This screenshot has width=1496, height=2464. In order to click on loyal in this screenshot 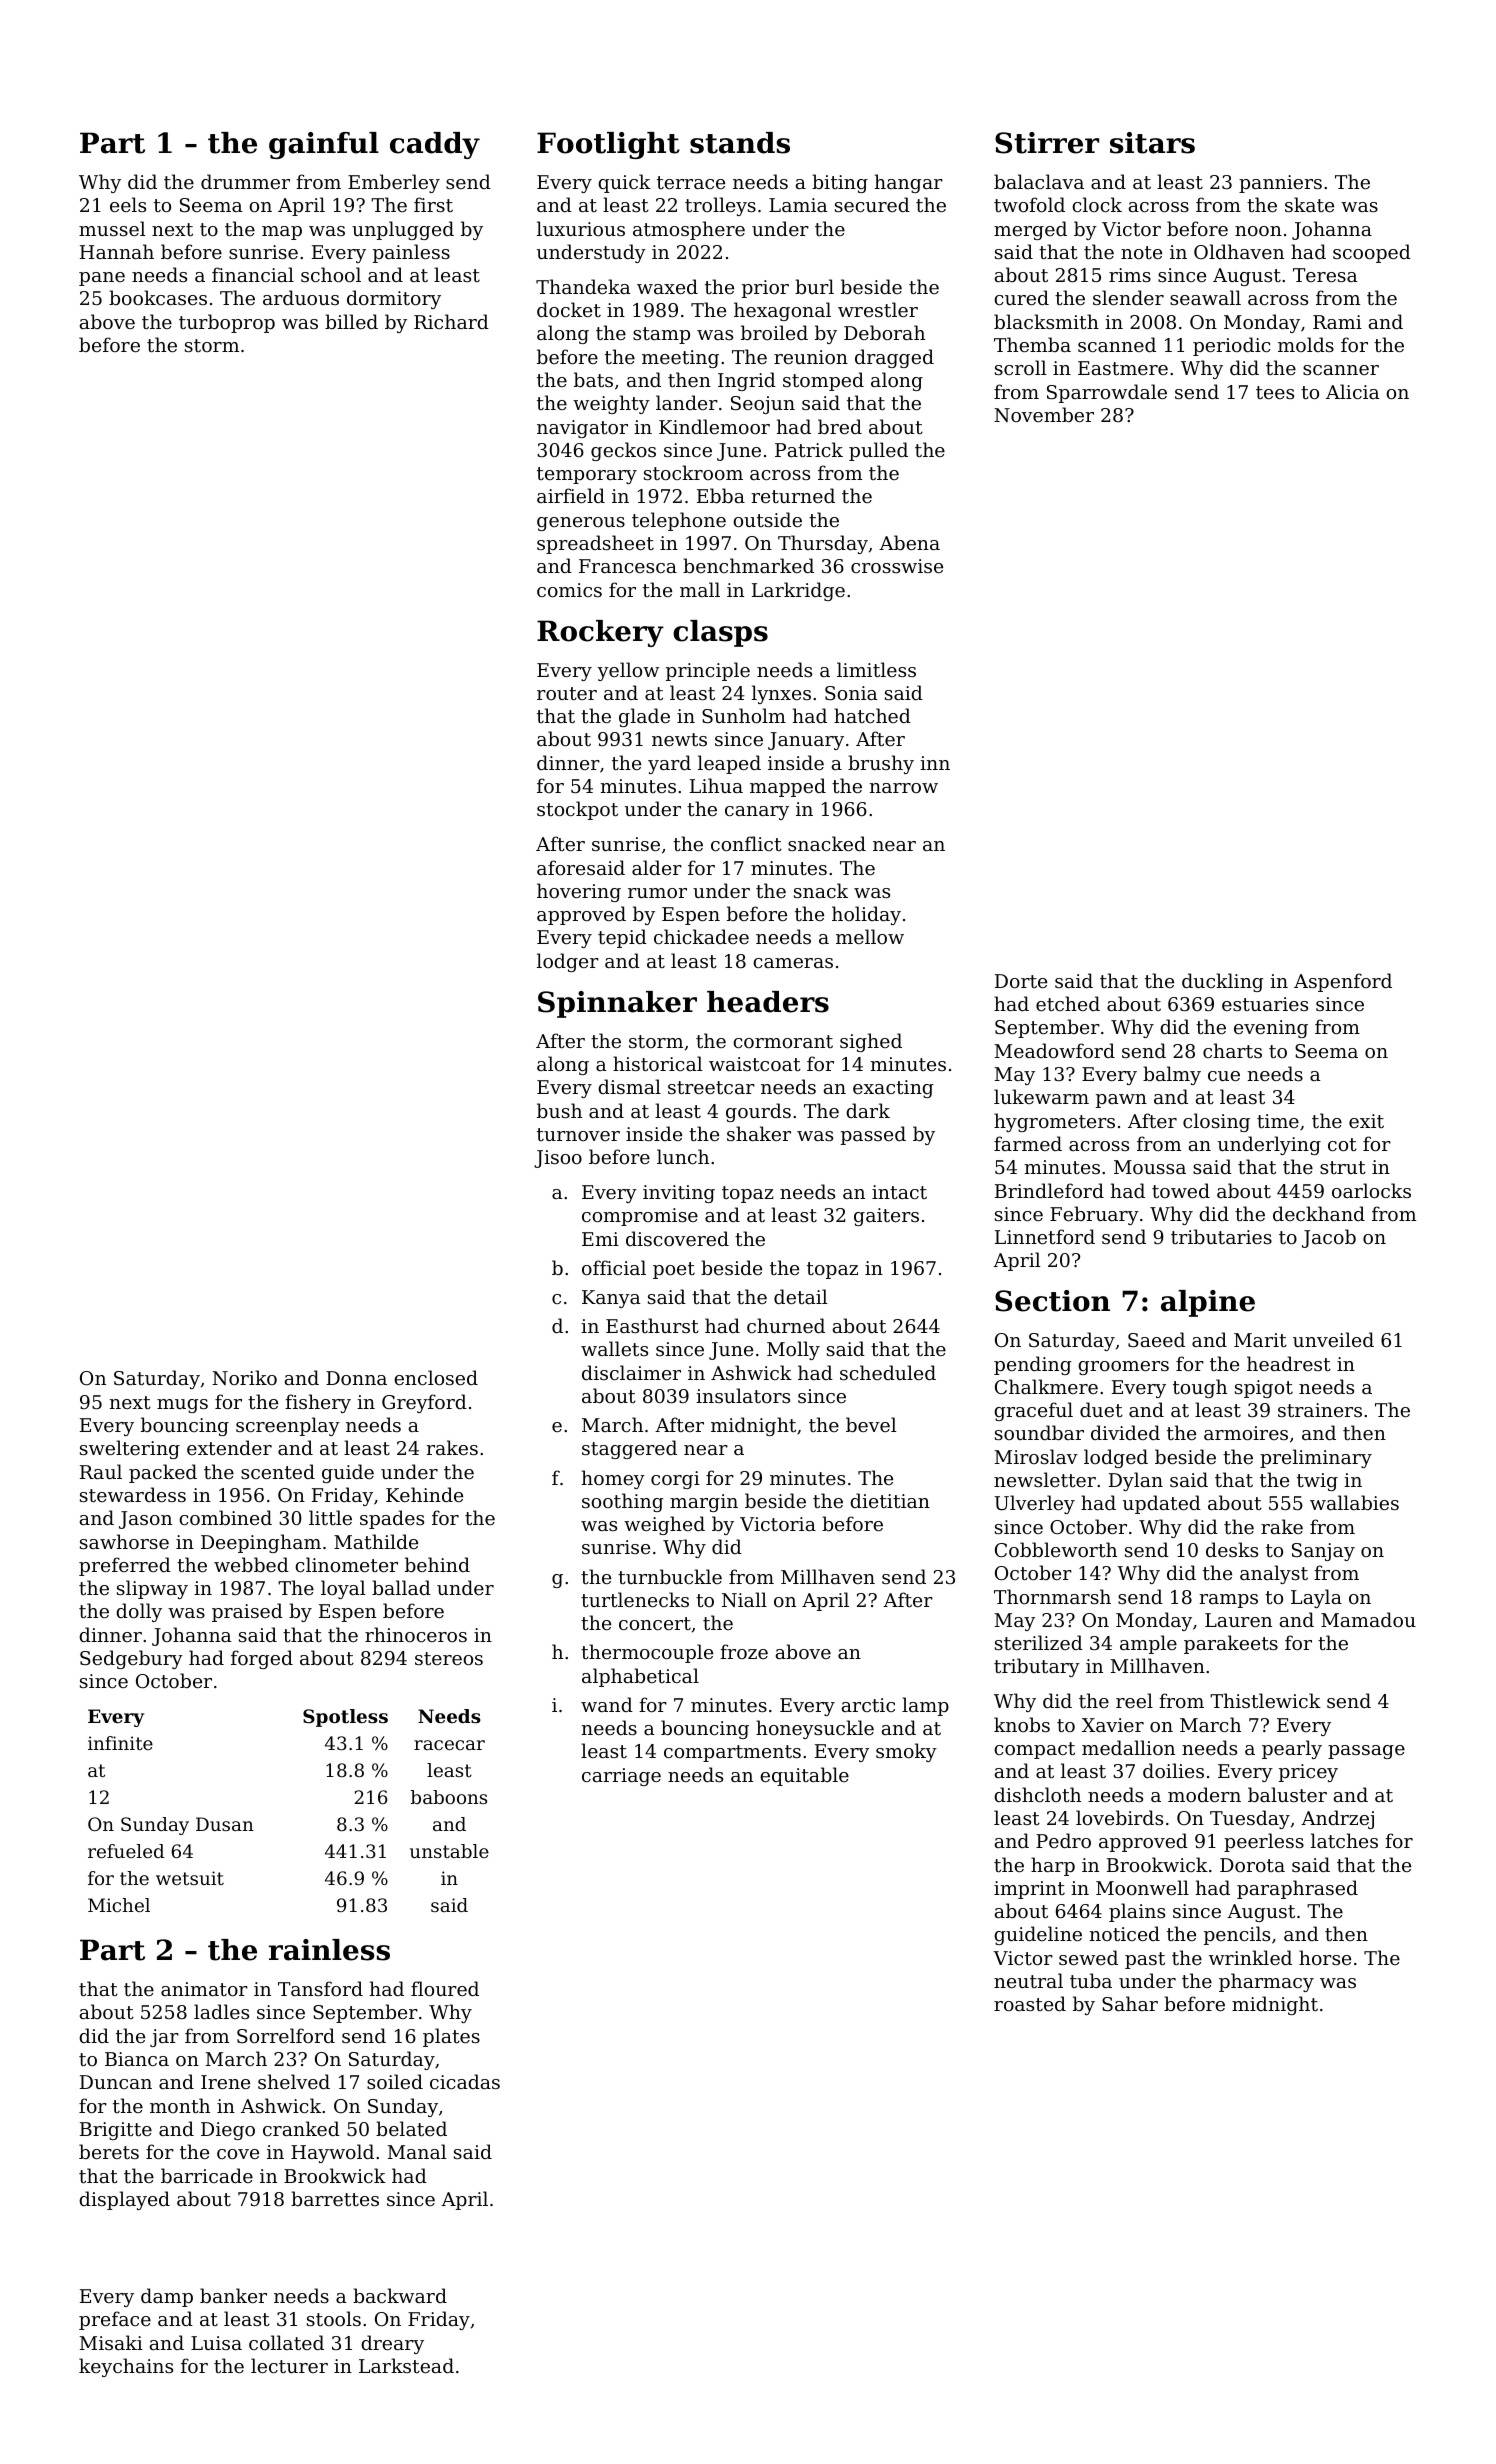, I will do `click(343, 1589)`.
